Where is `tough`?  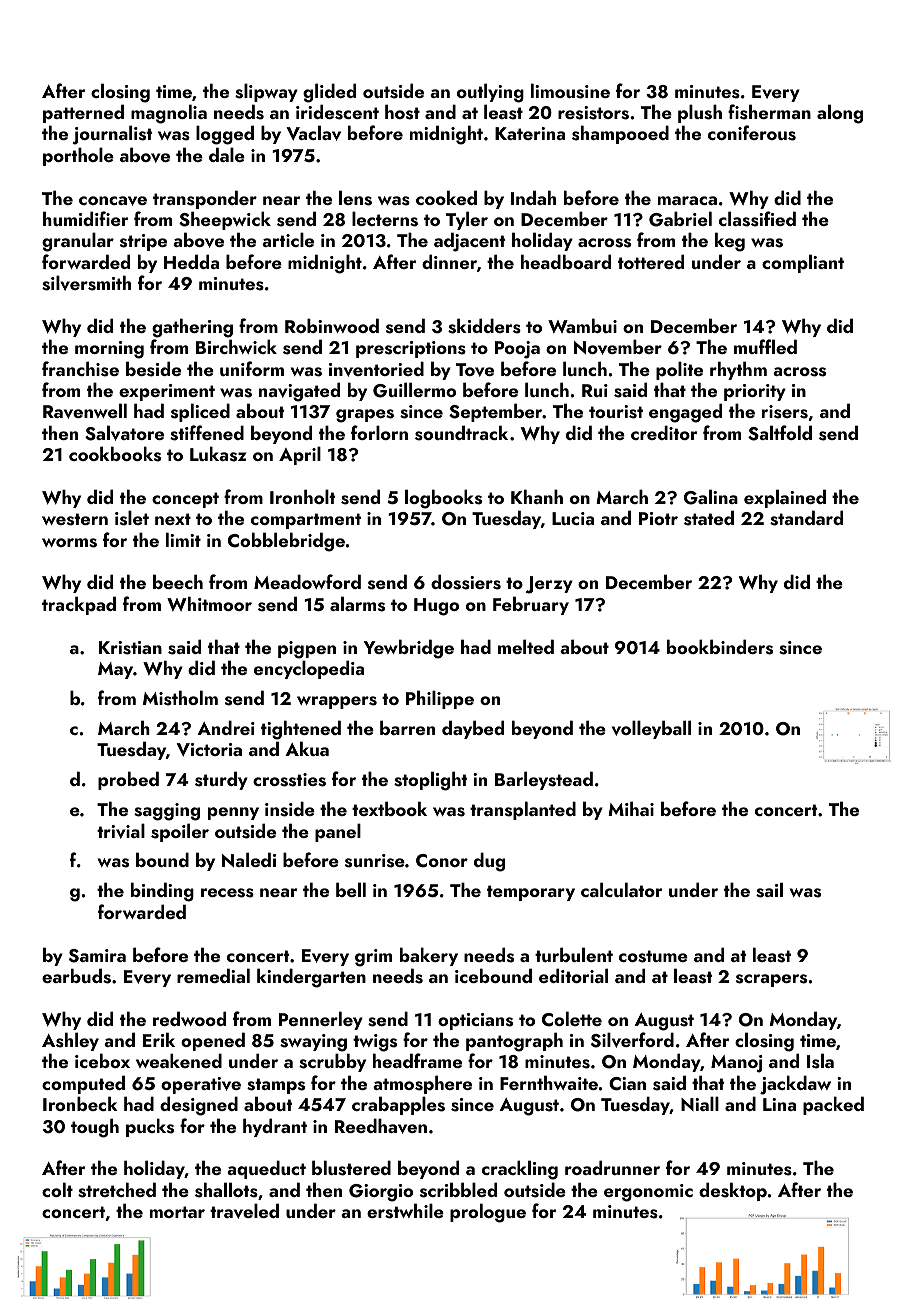 tough is located at coordinates (95, 1128).
